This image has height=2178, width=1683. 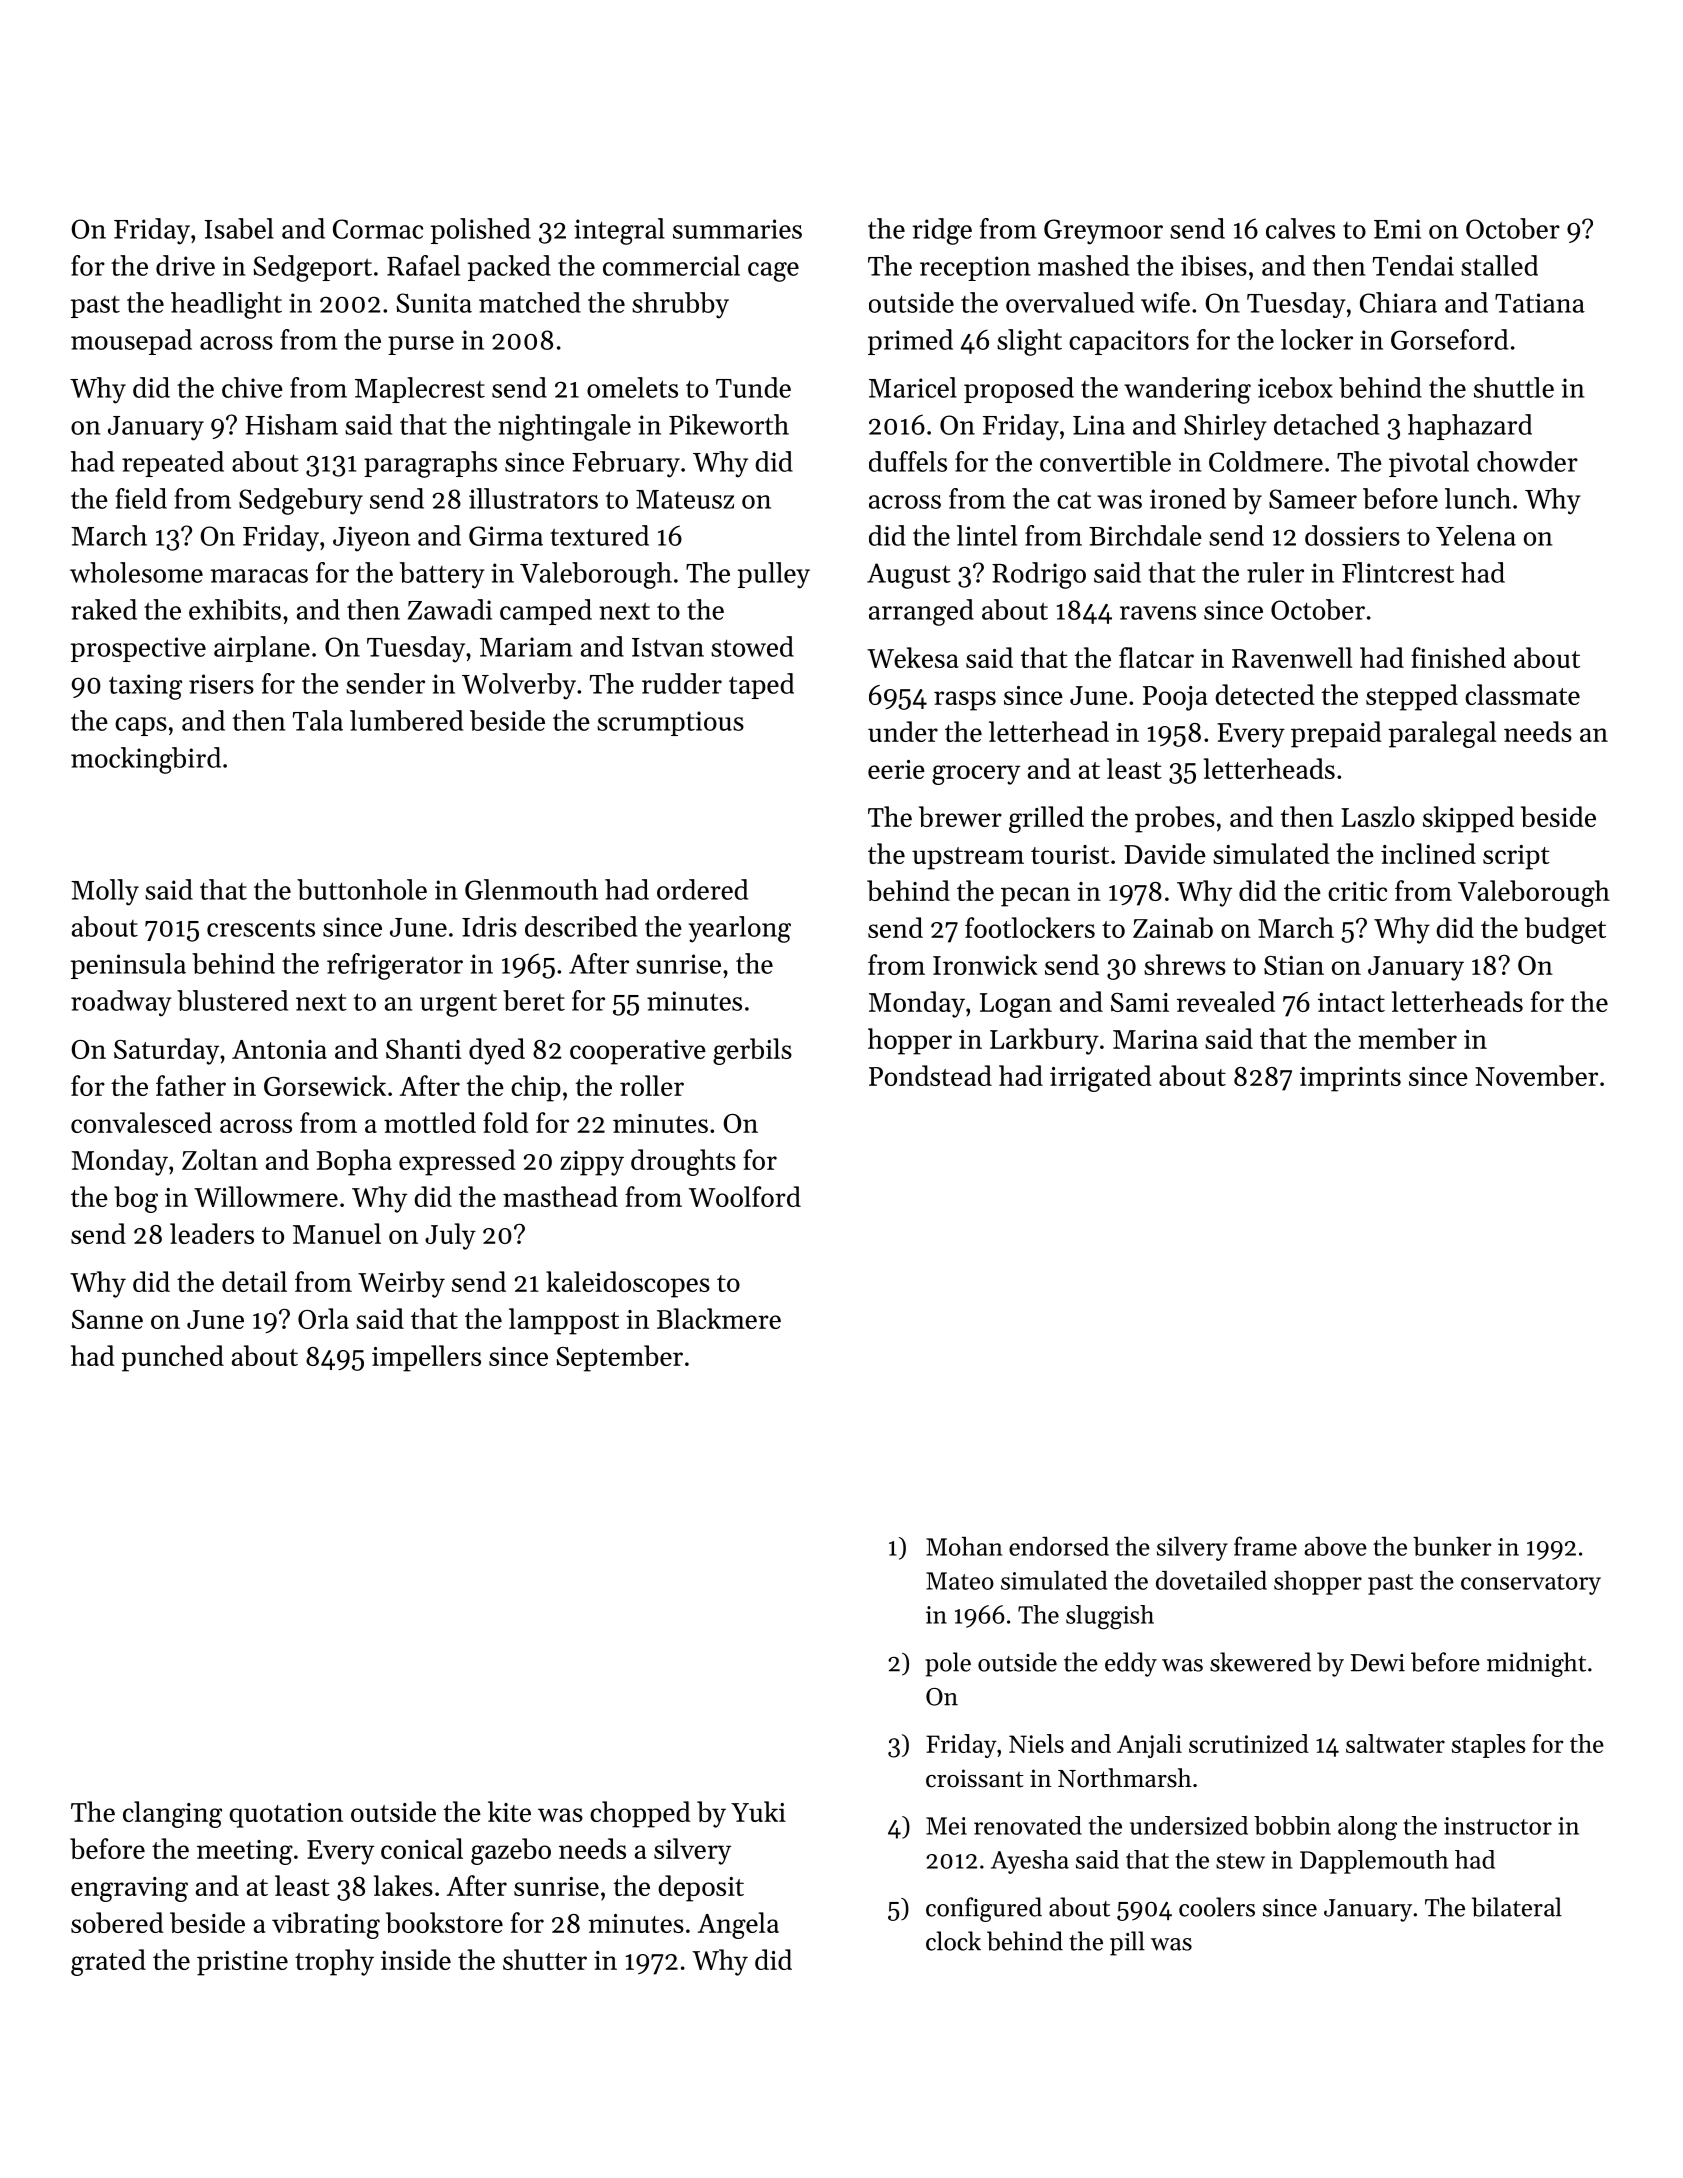 What do you see at coordinates (108, 1962) in the image?
I see `grated` at bounding box center [108, 1962].
